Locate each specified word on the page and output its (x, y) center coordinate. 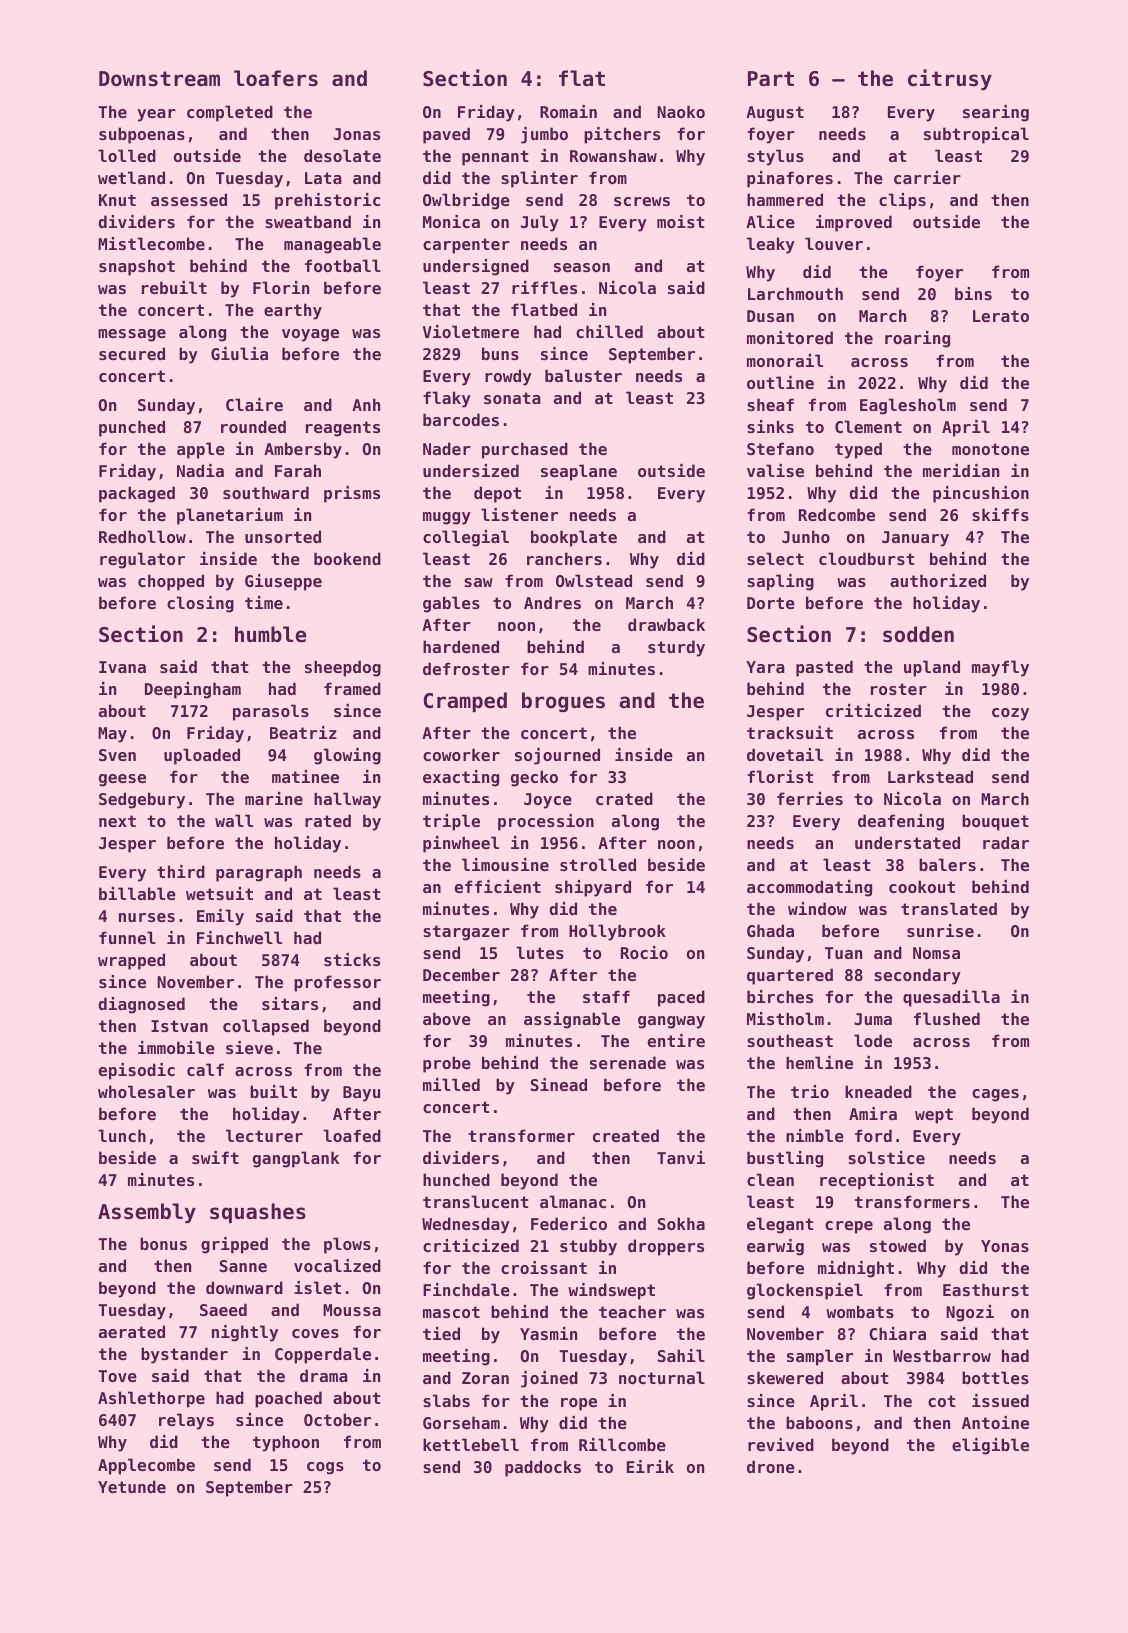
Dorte (771, 603)
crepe (849, 1227)
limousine (505, 864)
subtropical (976, 135)
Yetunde (132, 1486)
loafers (276, 78)
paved (446, 135)
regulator (142, 560)
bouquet (995, 822)
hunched (456, 1179)
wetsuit (219, 893)
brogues (563, 702)
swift (215, 1157)
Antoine (995, 1422)
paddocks (543, 1468)
